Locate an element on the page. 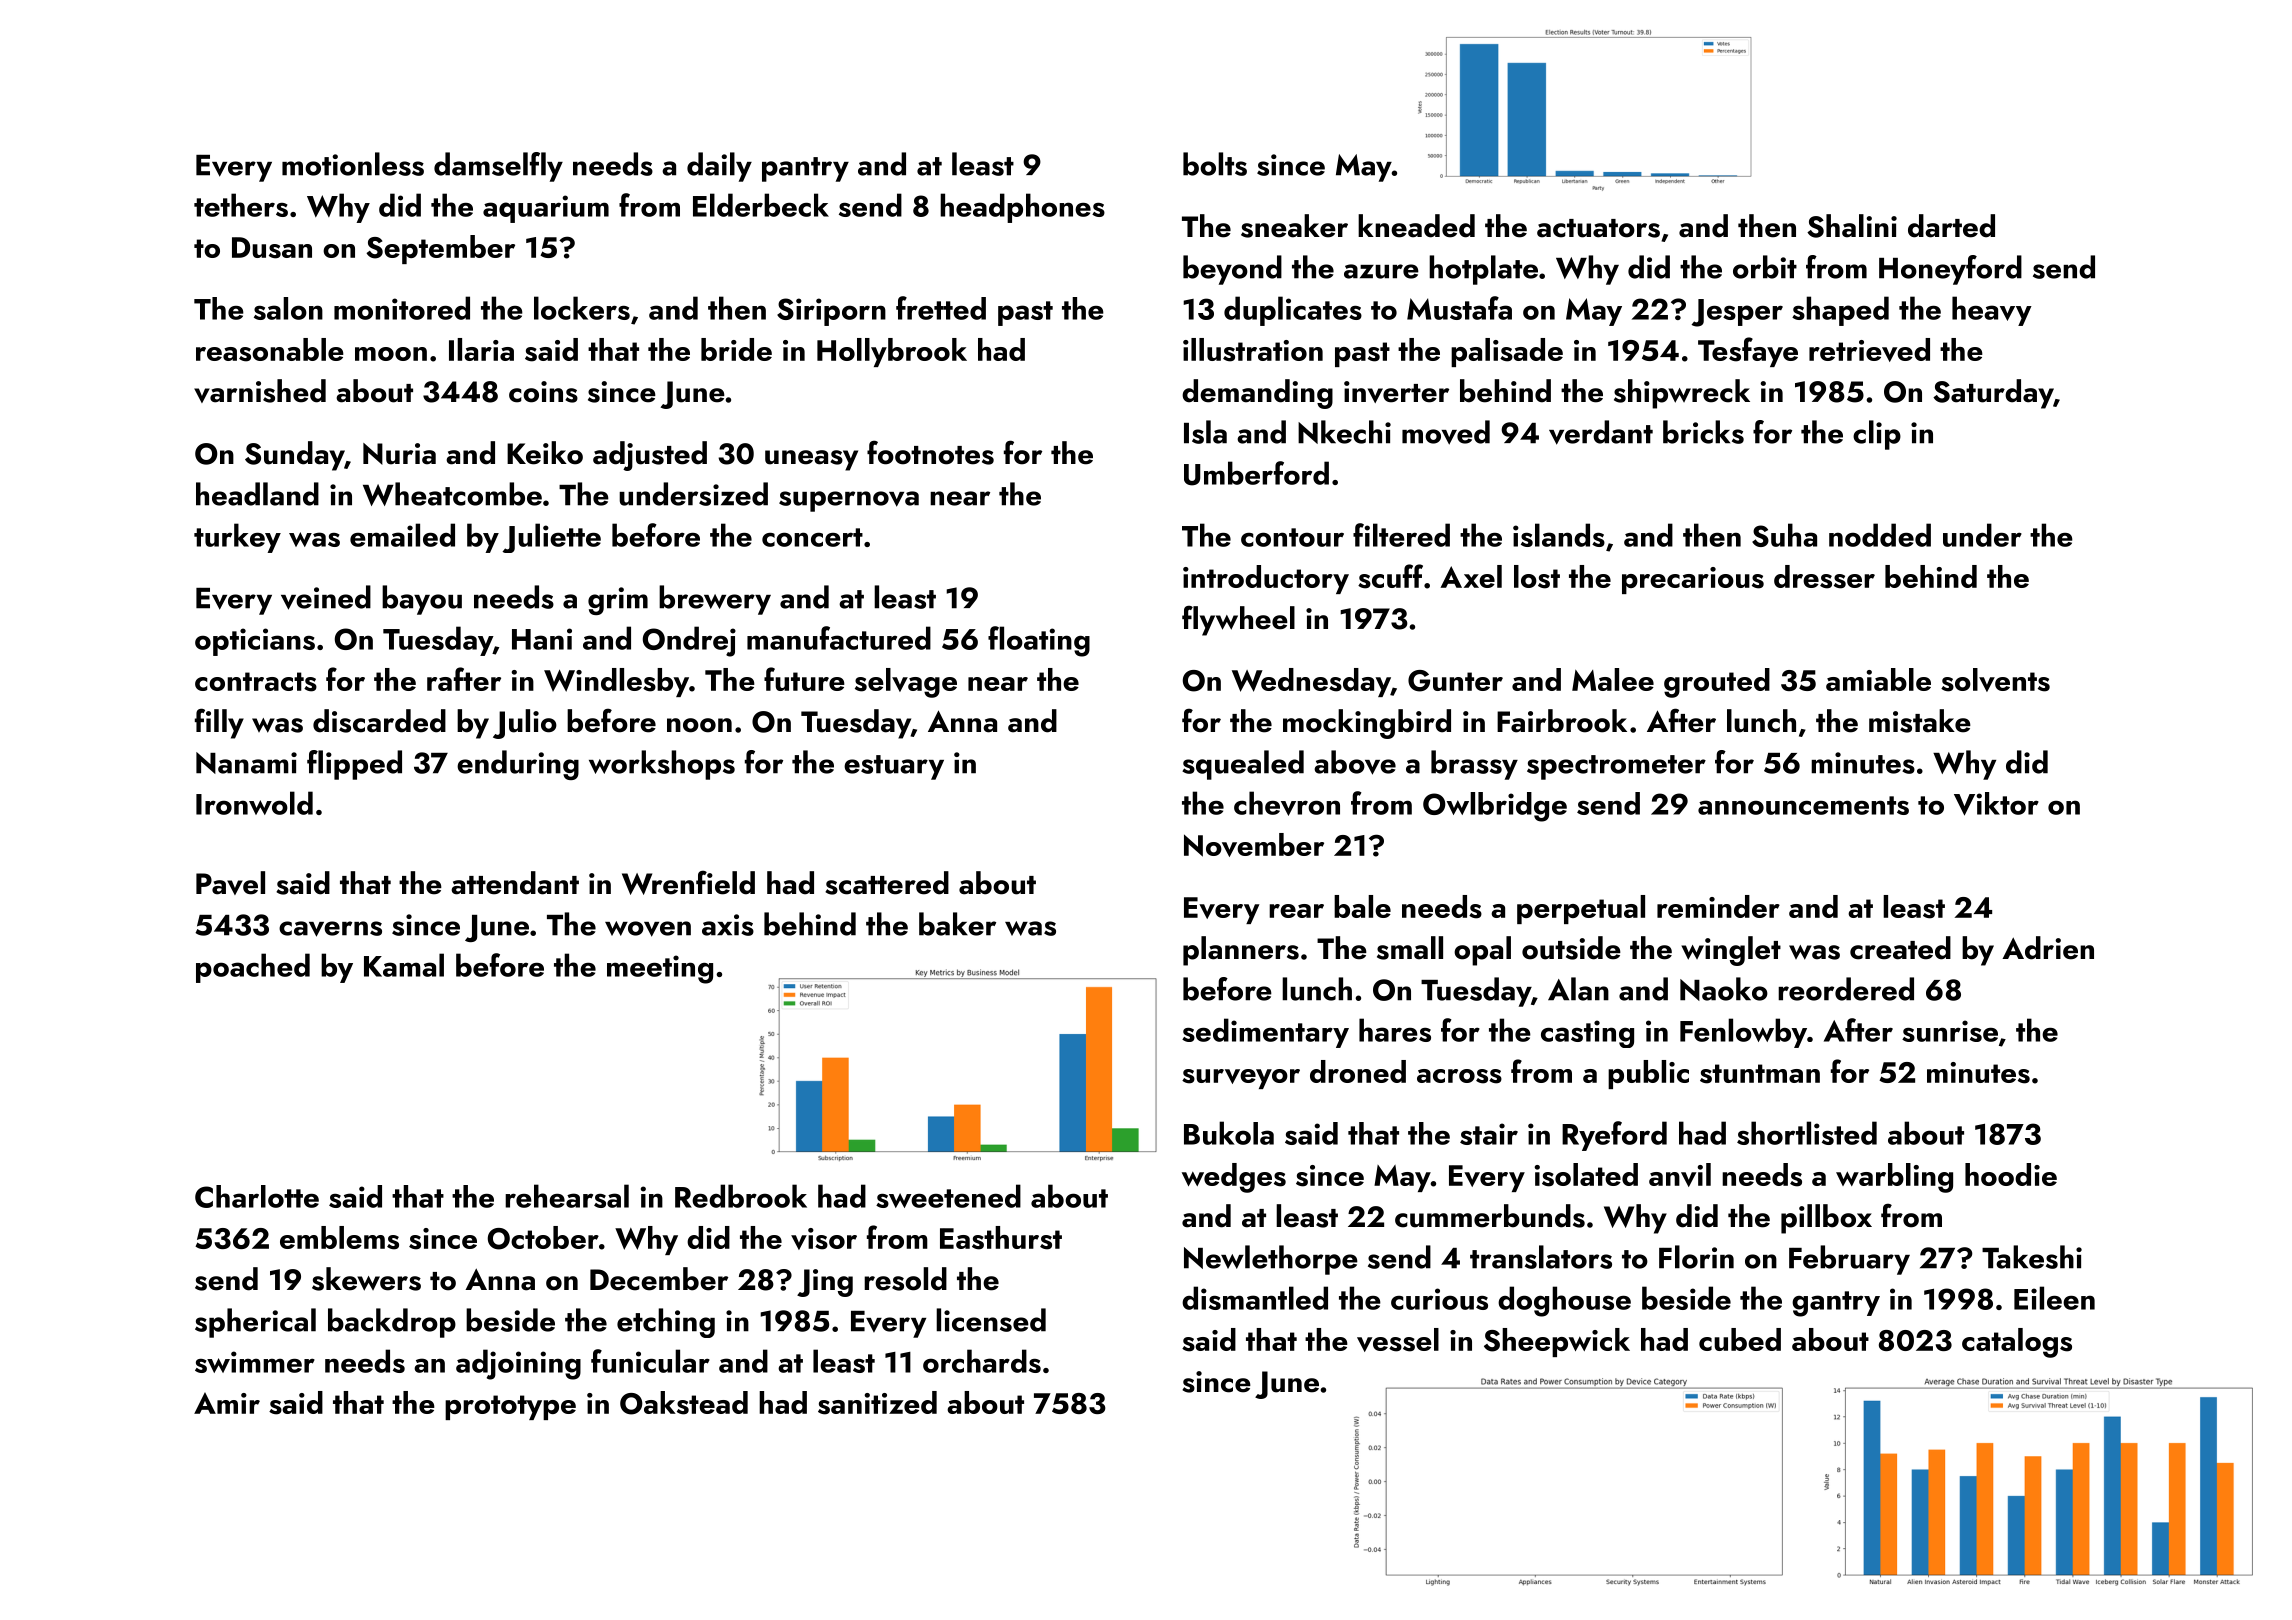 The width and height of the document is (2292, 1620). solvents is located at coordinates (1995, 680).
